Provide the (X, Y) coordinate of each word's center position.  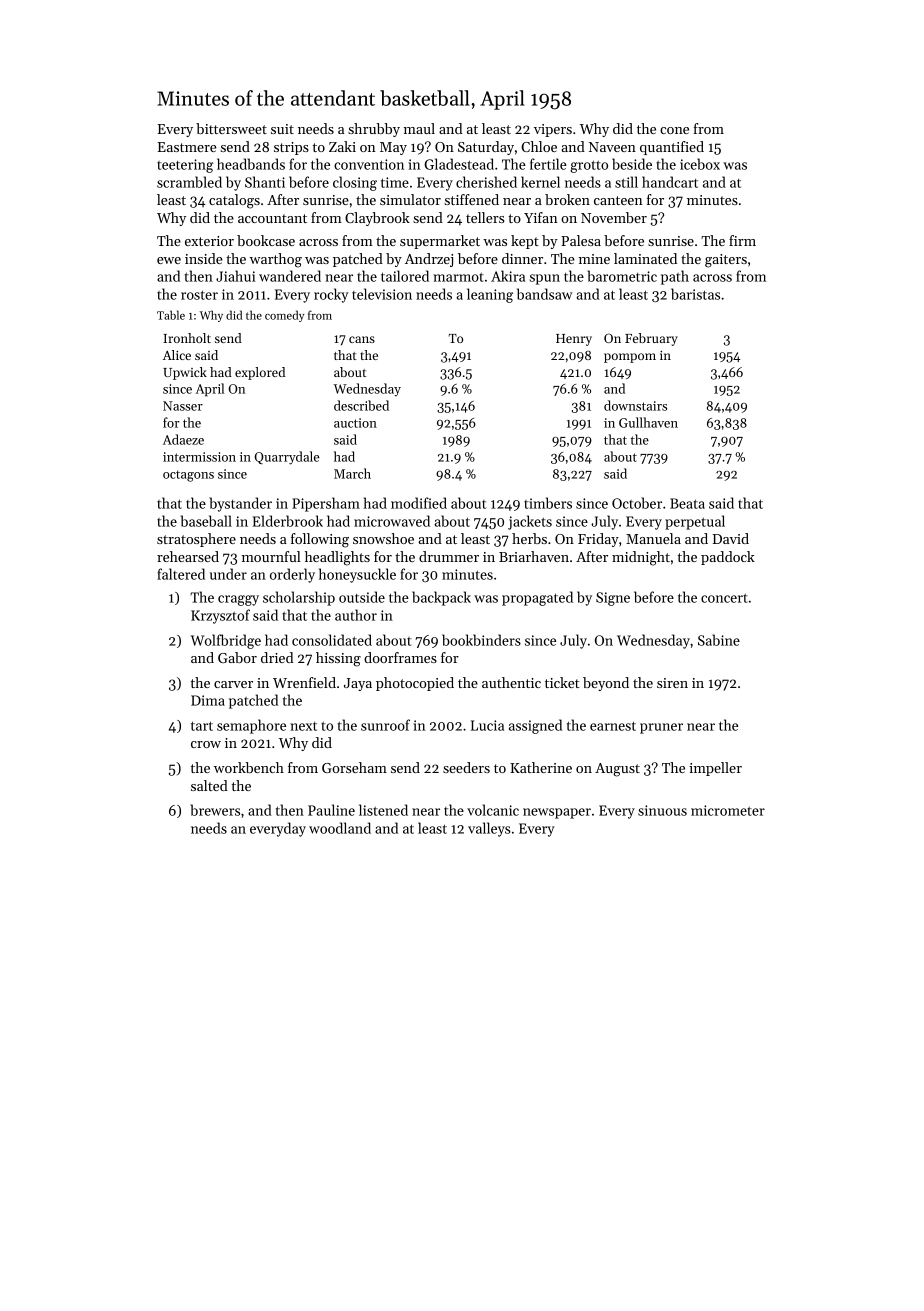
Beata (687, 503)
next (303, 726)
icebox (700, 164)
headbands (251, 164)
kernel (540, 182)
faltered (181, 574)
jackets (530, 522)
